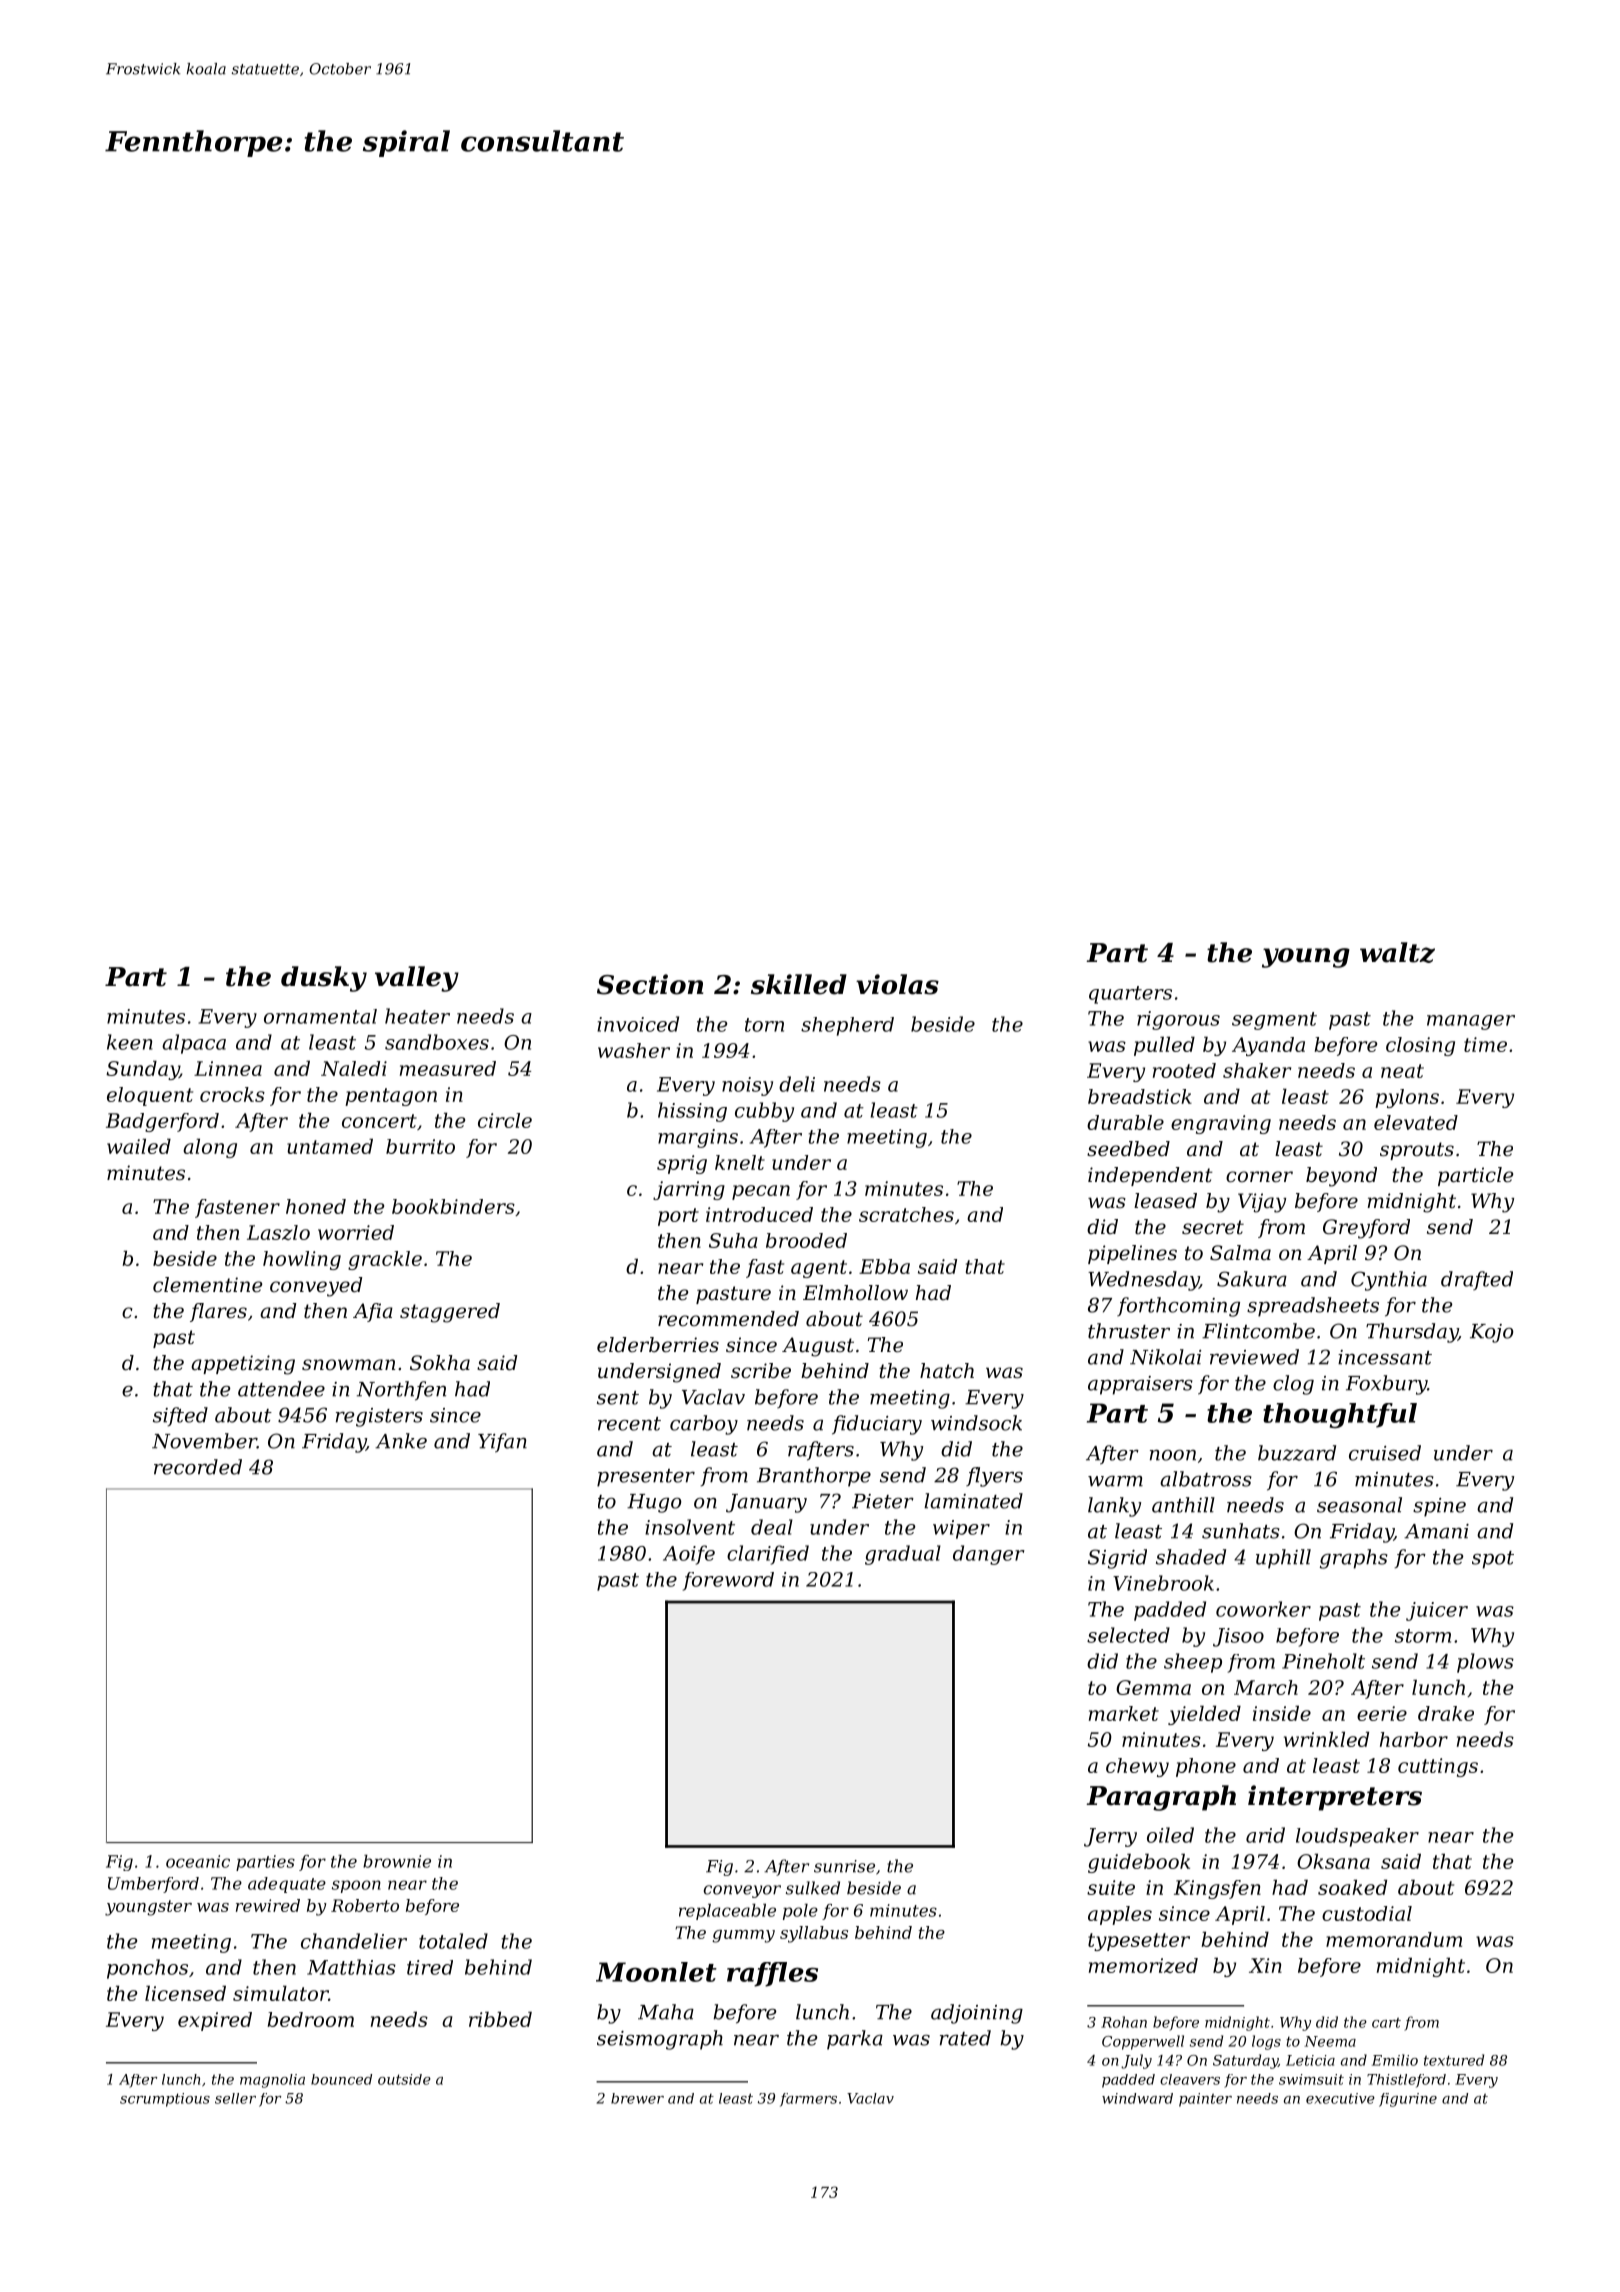 The width and height of the screenshot is (1620, 2292). What do you see at coordinates (194, 1044) in the screenshot?
I see `alpaca` at bounding box center [194, 1044].
